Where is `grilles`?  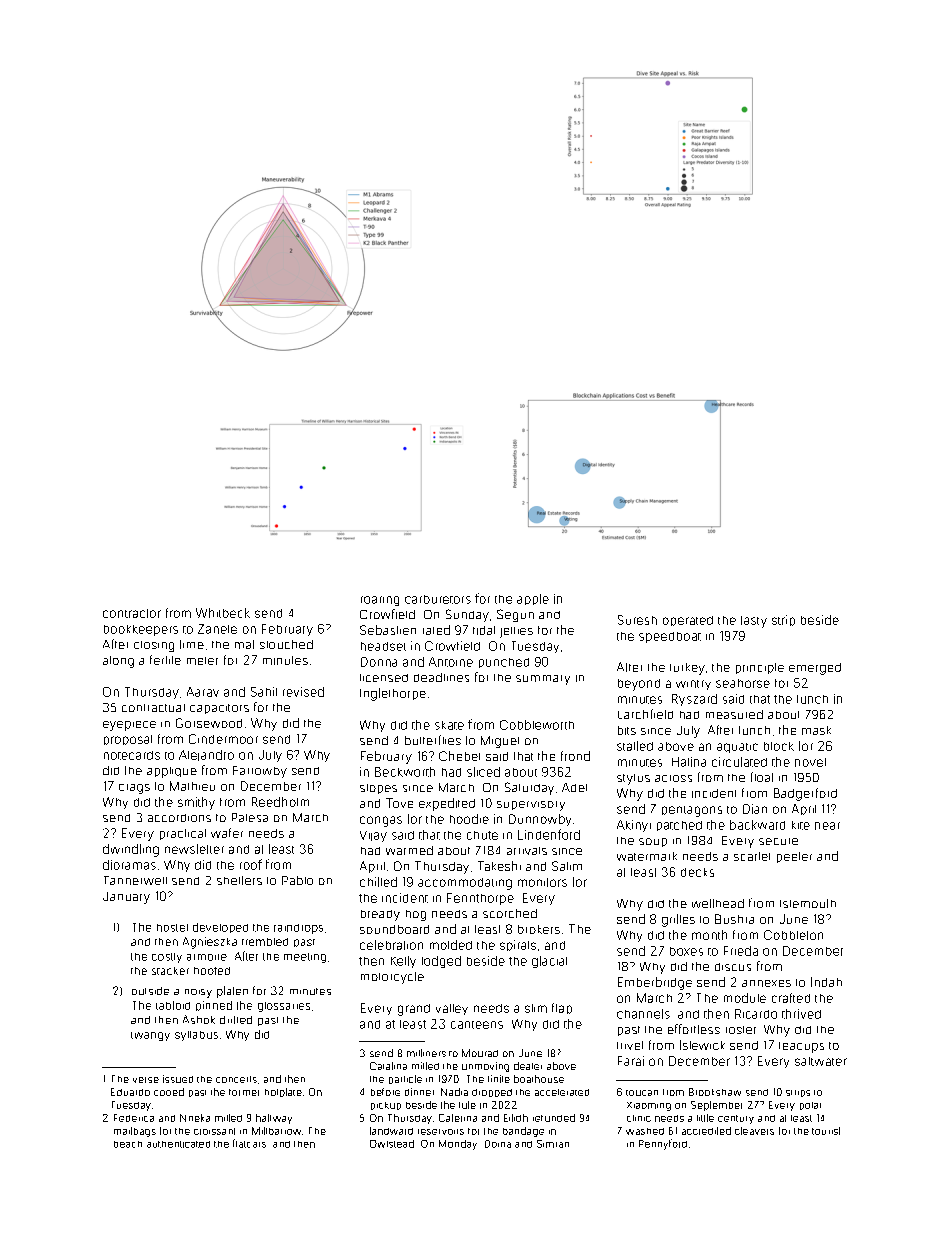
grilles is located at coordinates (678, 920).
